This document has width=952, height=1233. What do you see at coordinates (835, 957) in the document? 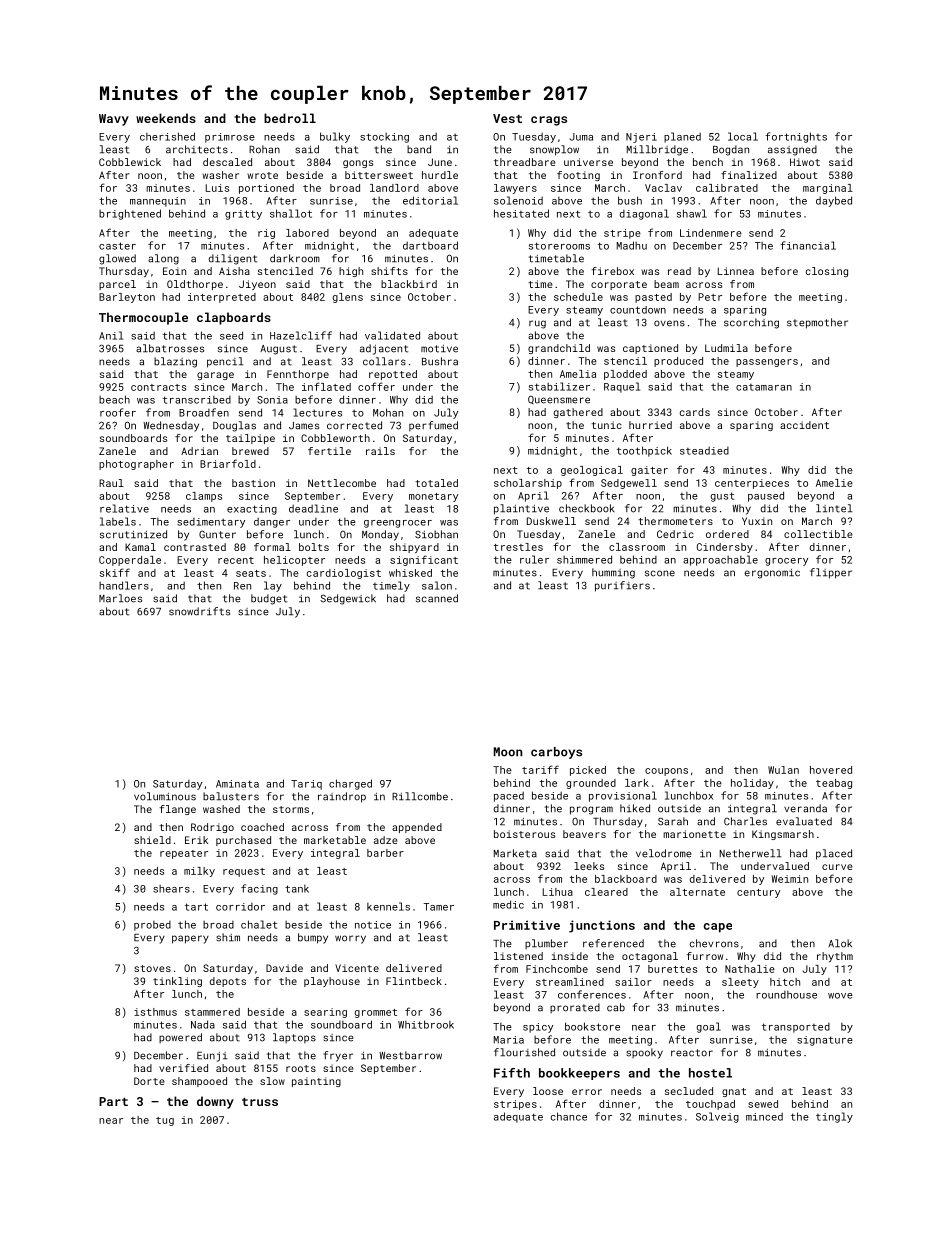
I see `rhythm` at bounding box center [835, 957].
